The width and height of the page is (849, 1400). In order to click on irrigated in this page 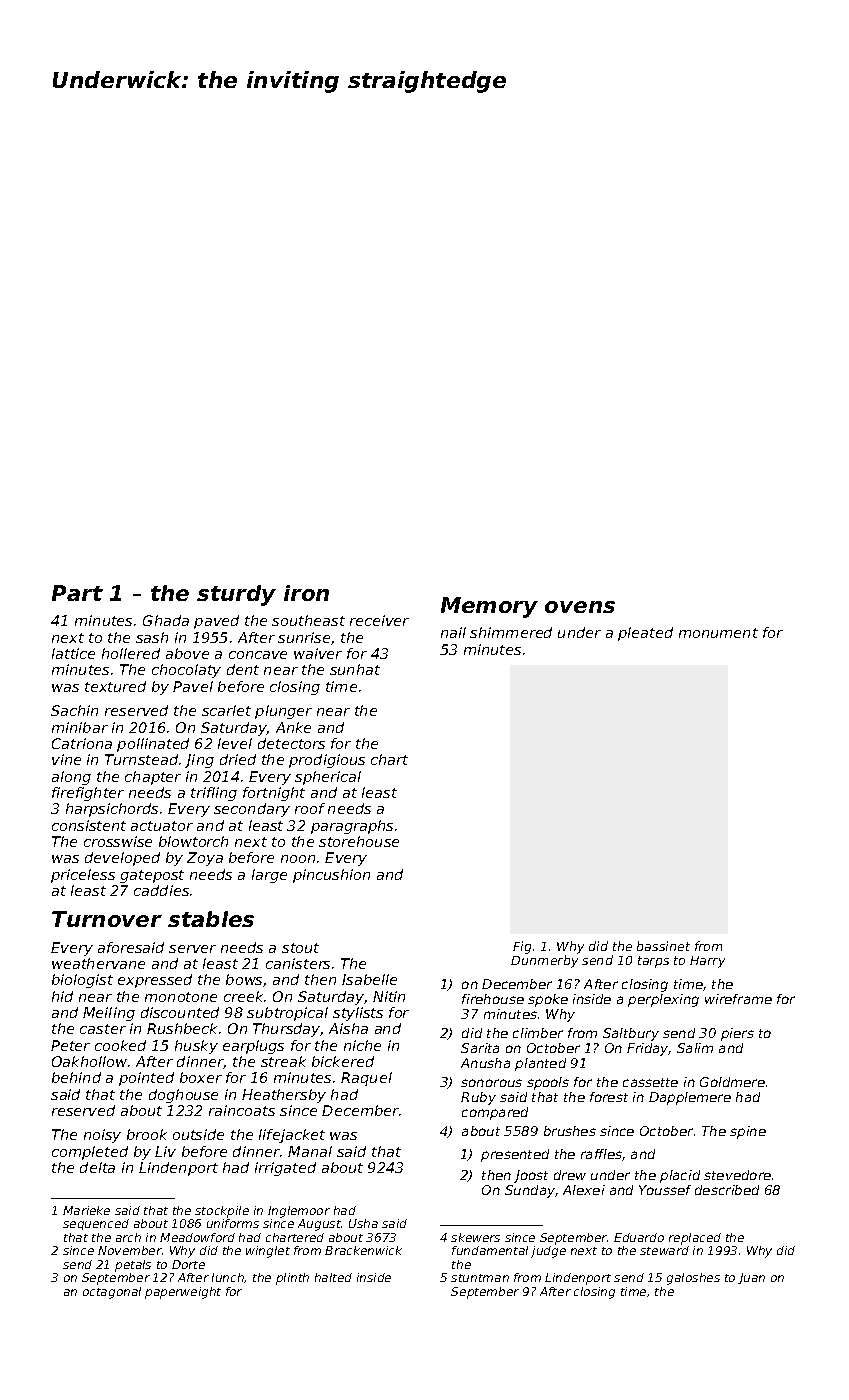, I will do `click(285, 1169)`.
